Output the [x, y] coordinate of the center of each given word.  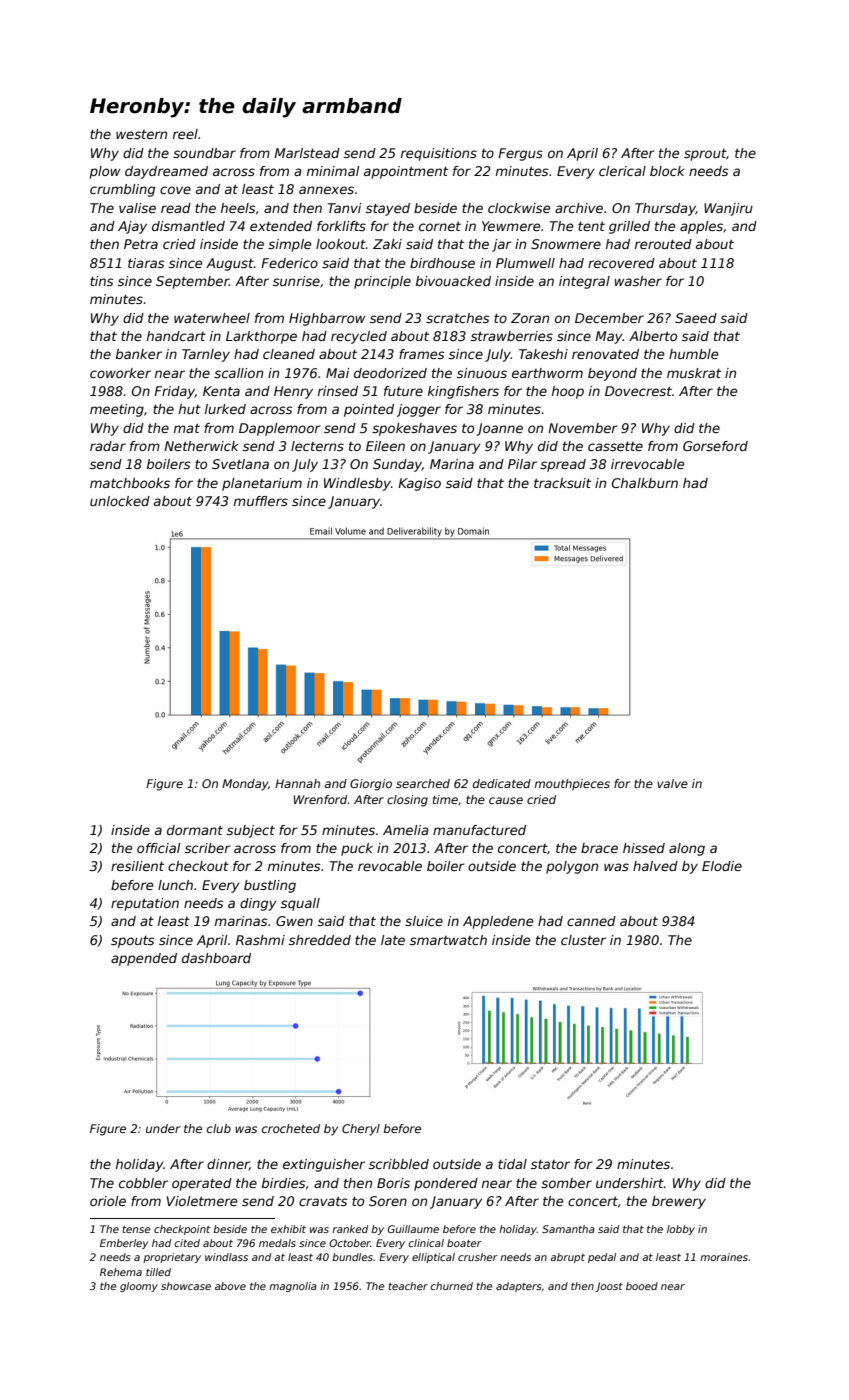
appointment [406, 172]
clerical [622, 171]
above [230, 1286]
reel [185, 134]
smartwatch [448, 940]
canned [591, 921]
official [158, 848]
